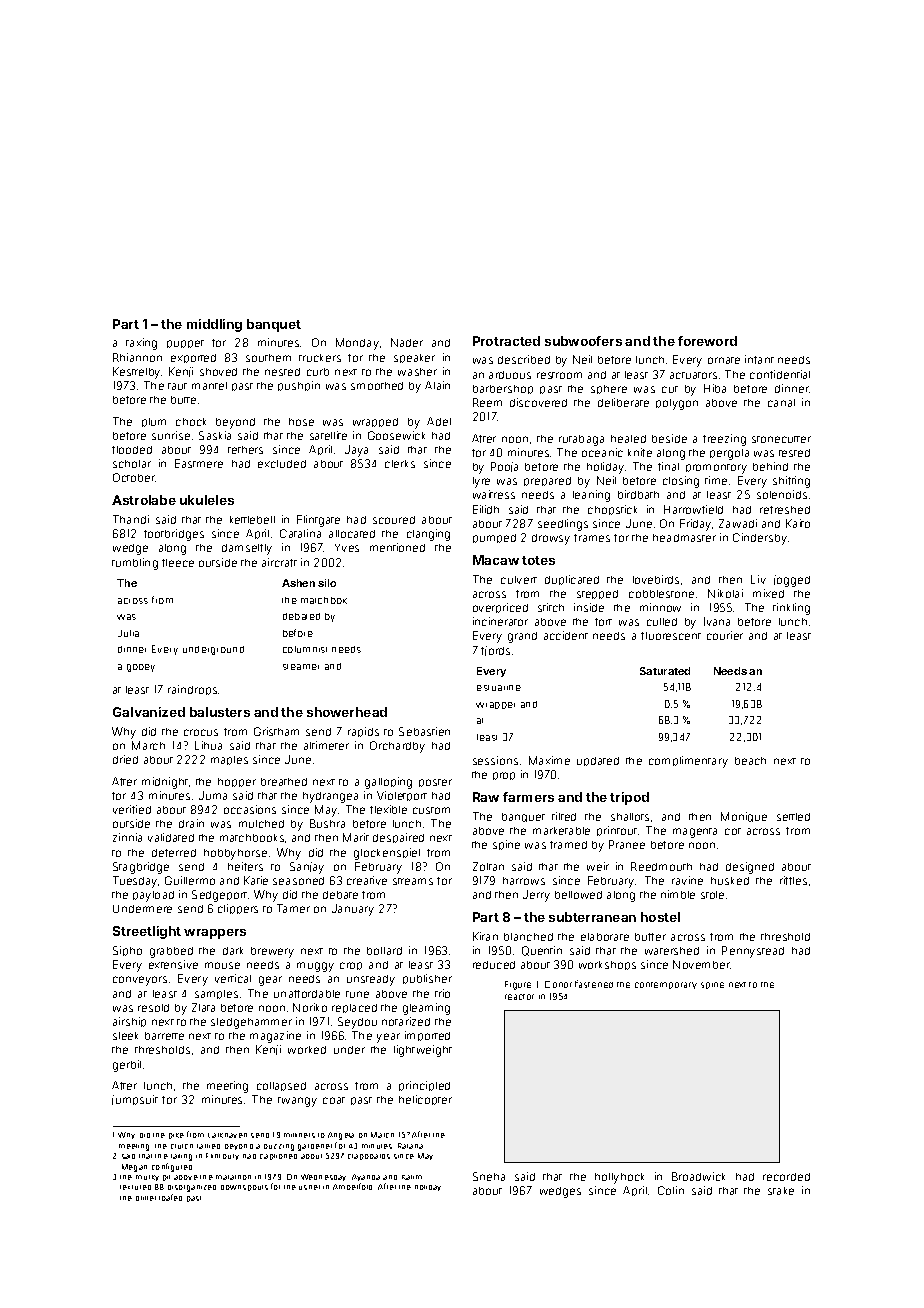 The image size is (924, 1308). I want to click on clapboards, so click(369, 1157).
